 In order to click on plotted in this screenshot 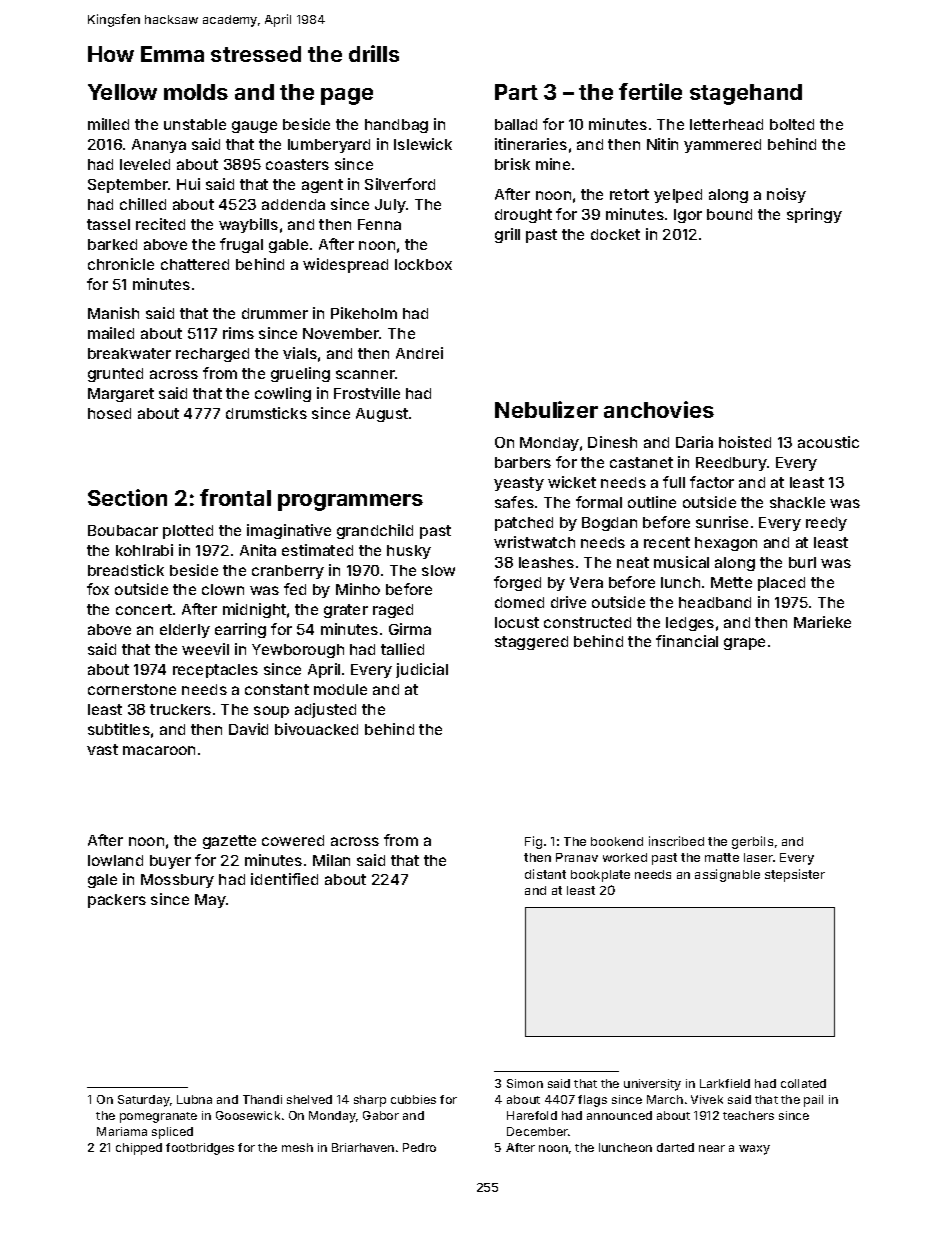, I will do `click(188, 532)`.
